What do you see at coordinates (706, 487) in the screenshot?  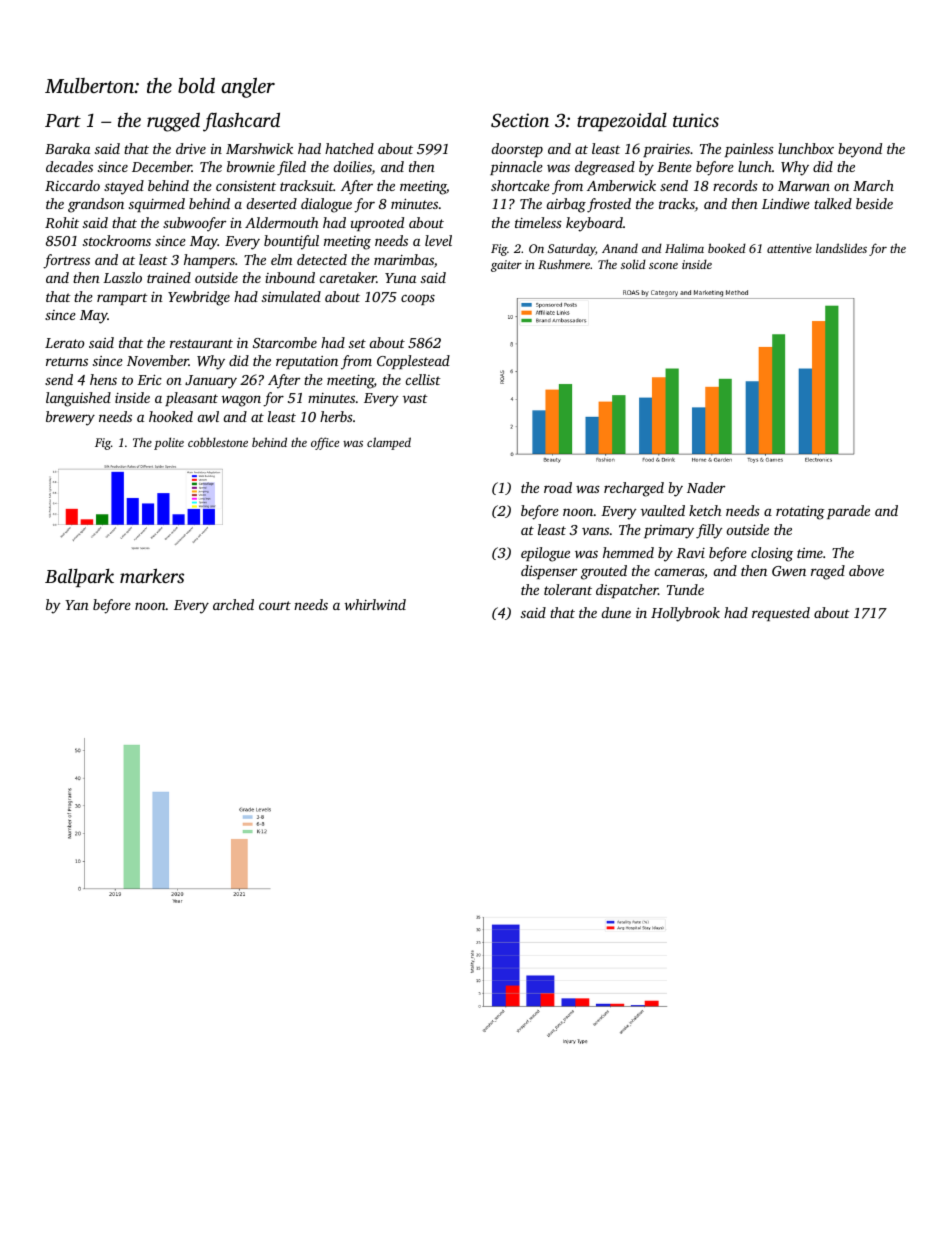 I see `Nader` at bounding box center [706, 487].
